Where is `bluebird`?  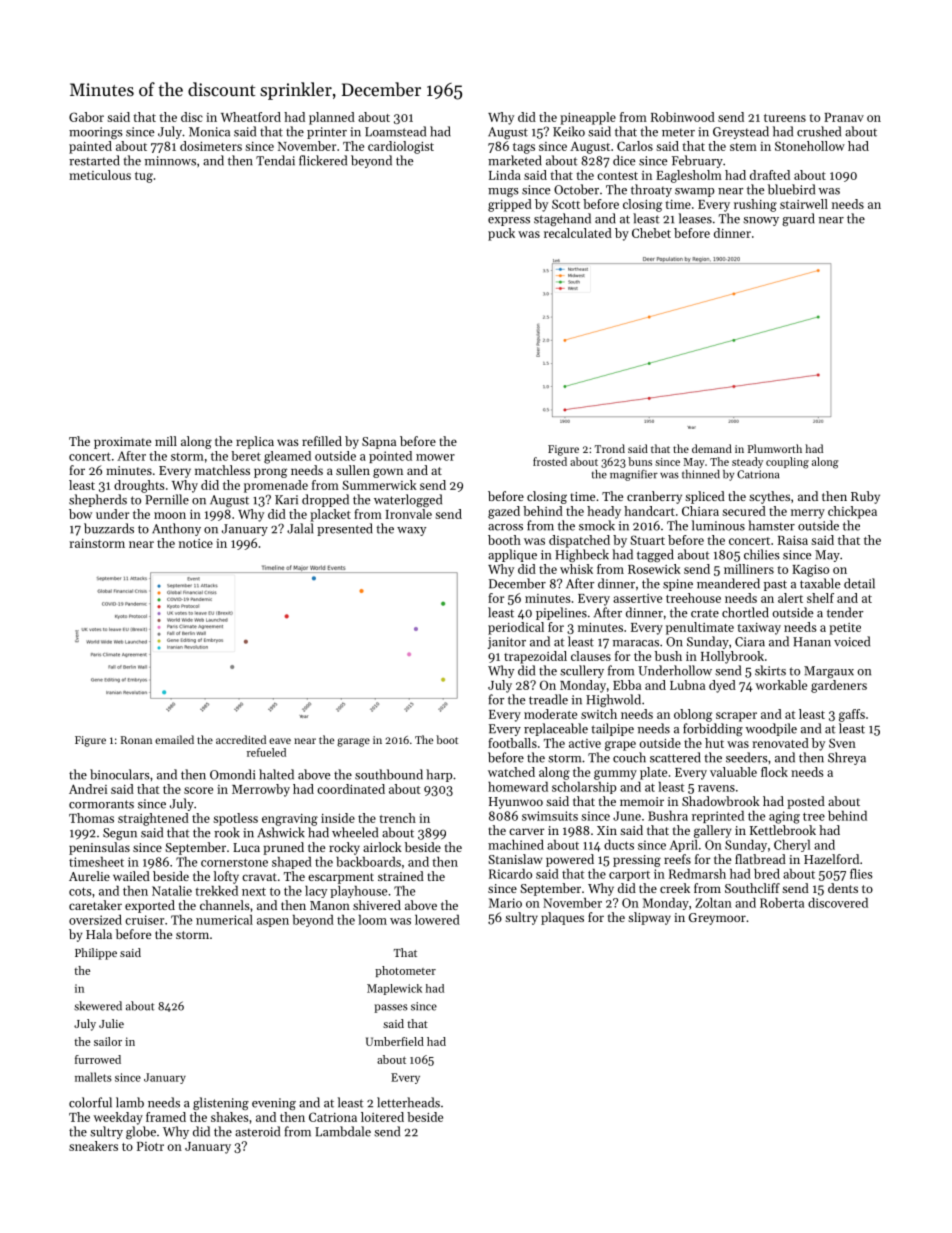
bluebird is located at coordinates (791, 189).
